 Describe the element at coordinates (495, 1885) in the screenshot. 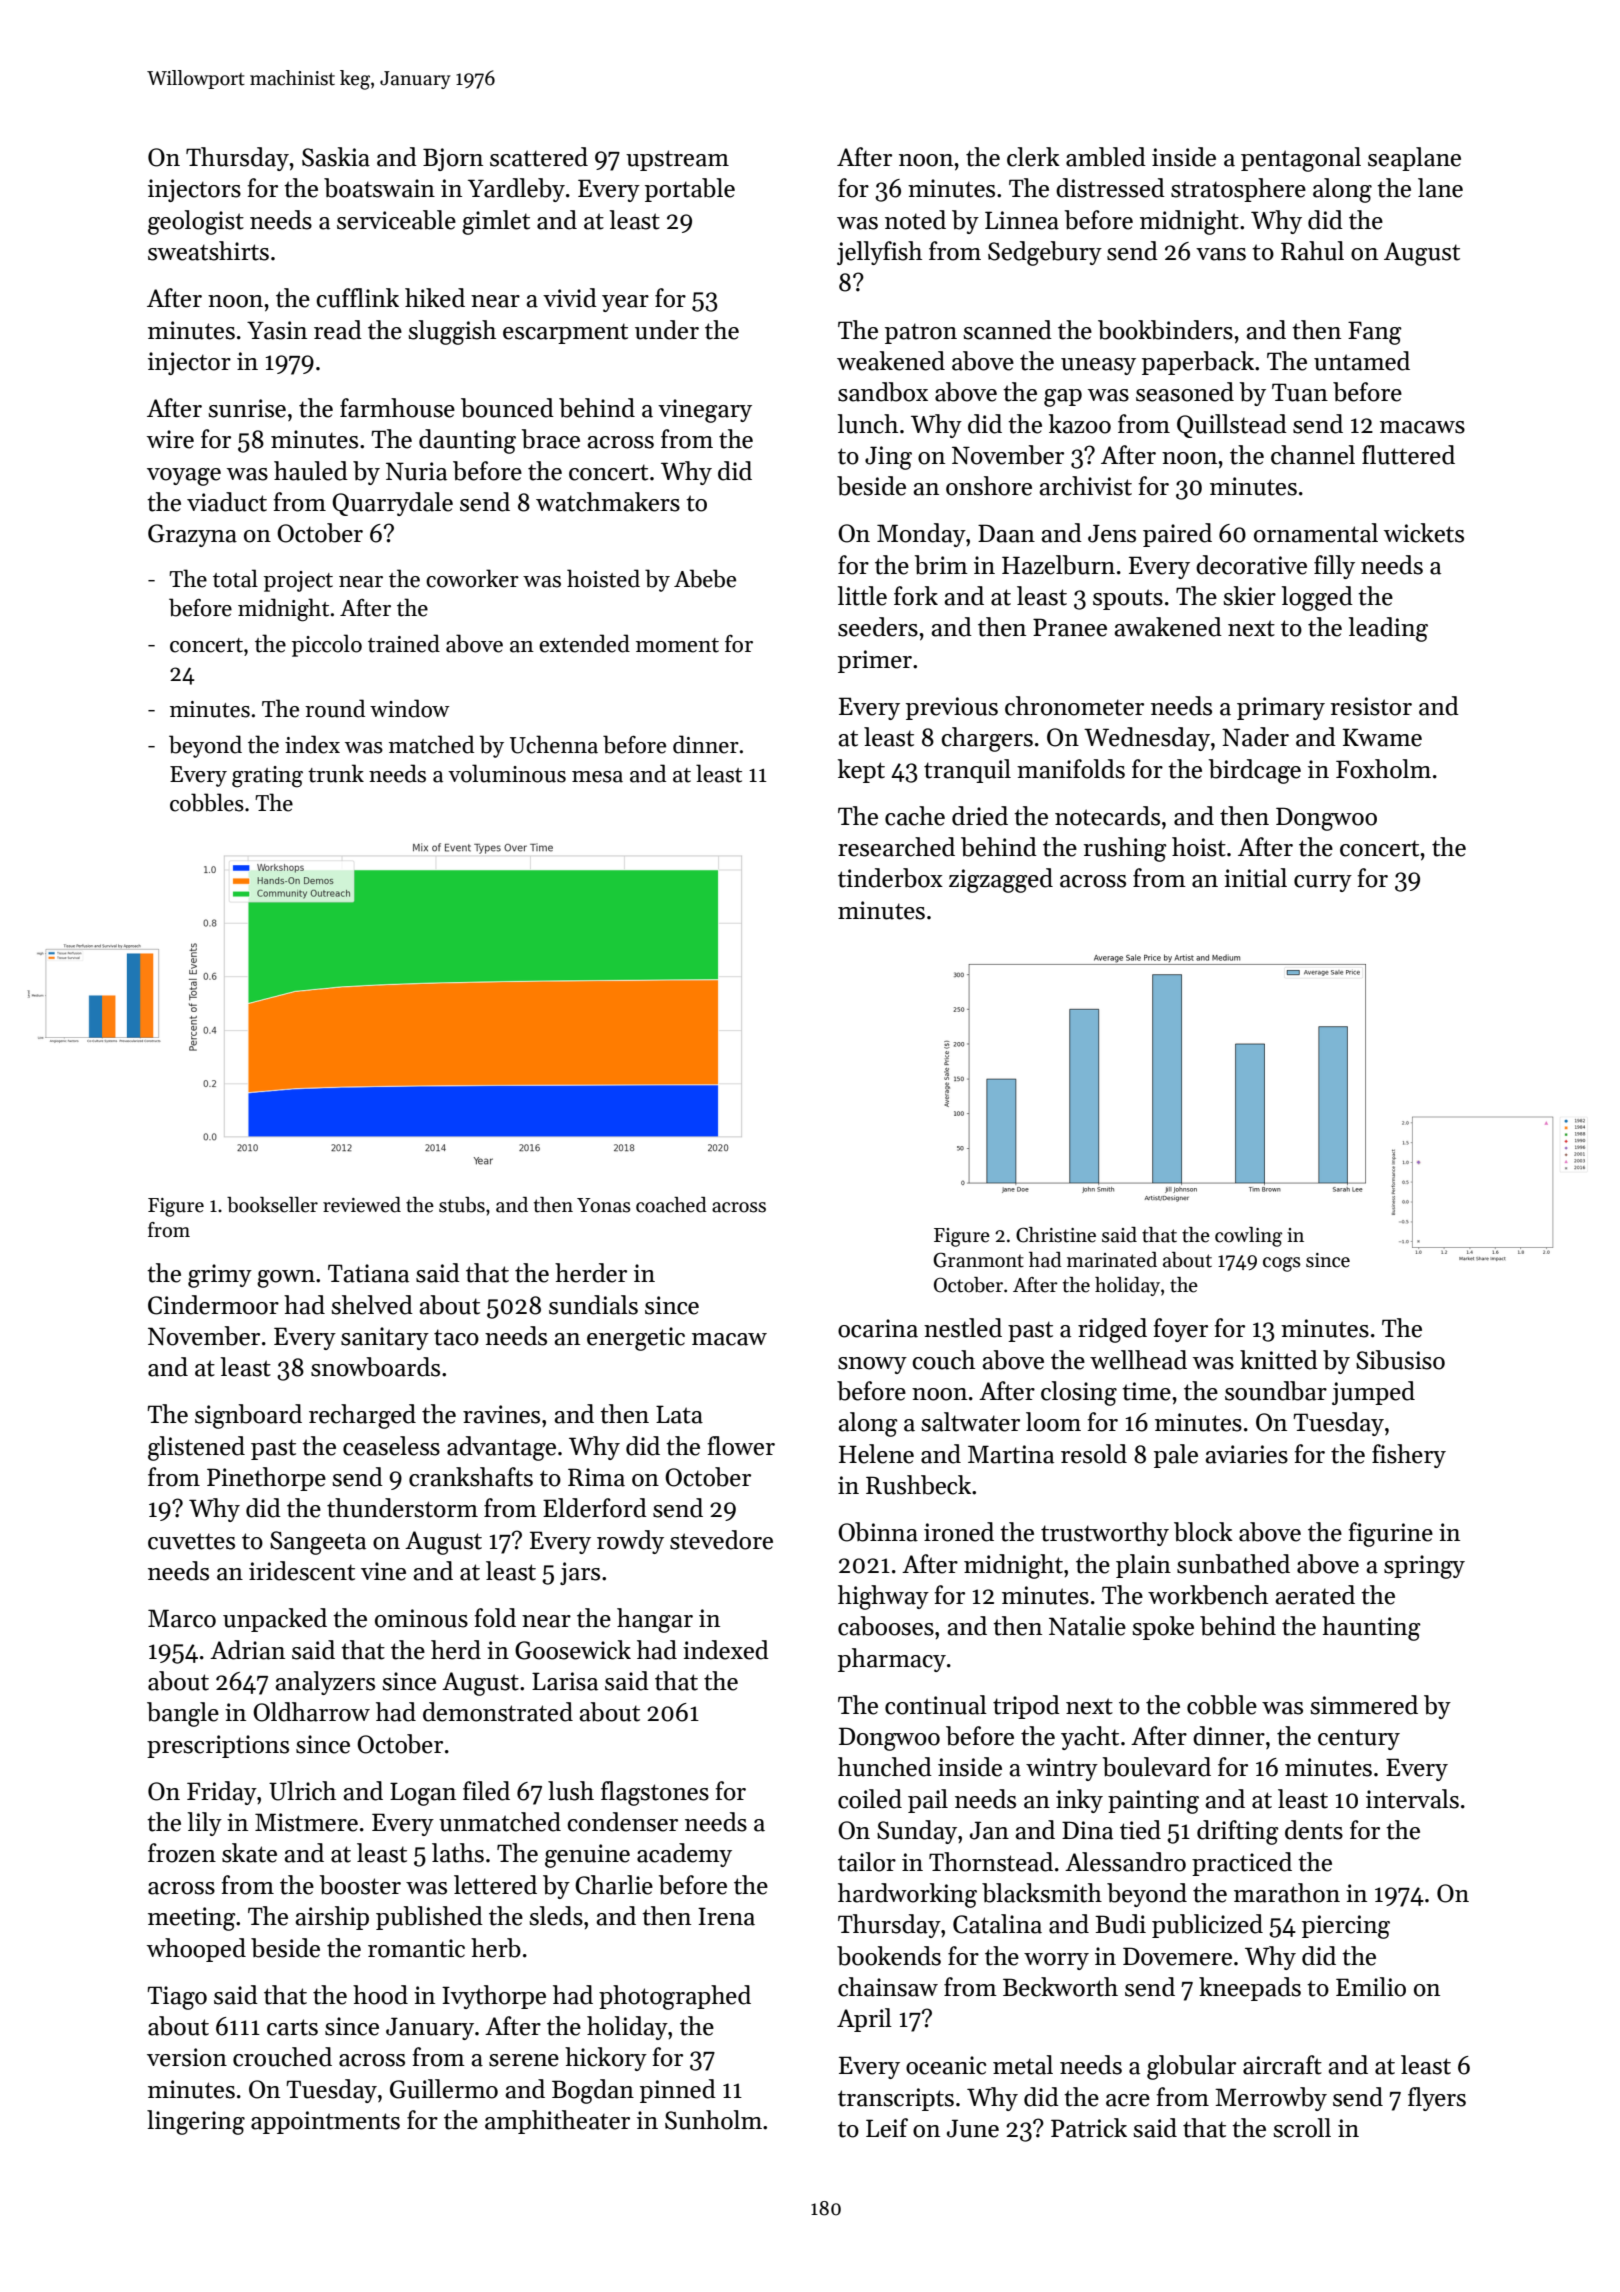

I see `lettered` at that location.
